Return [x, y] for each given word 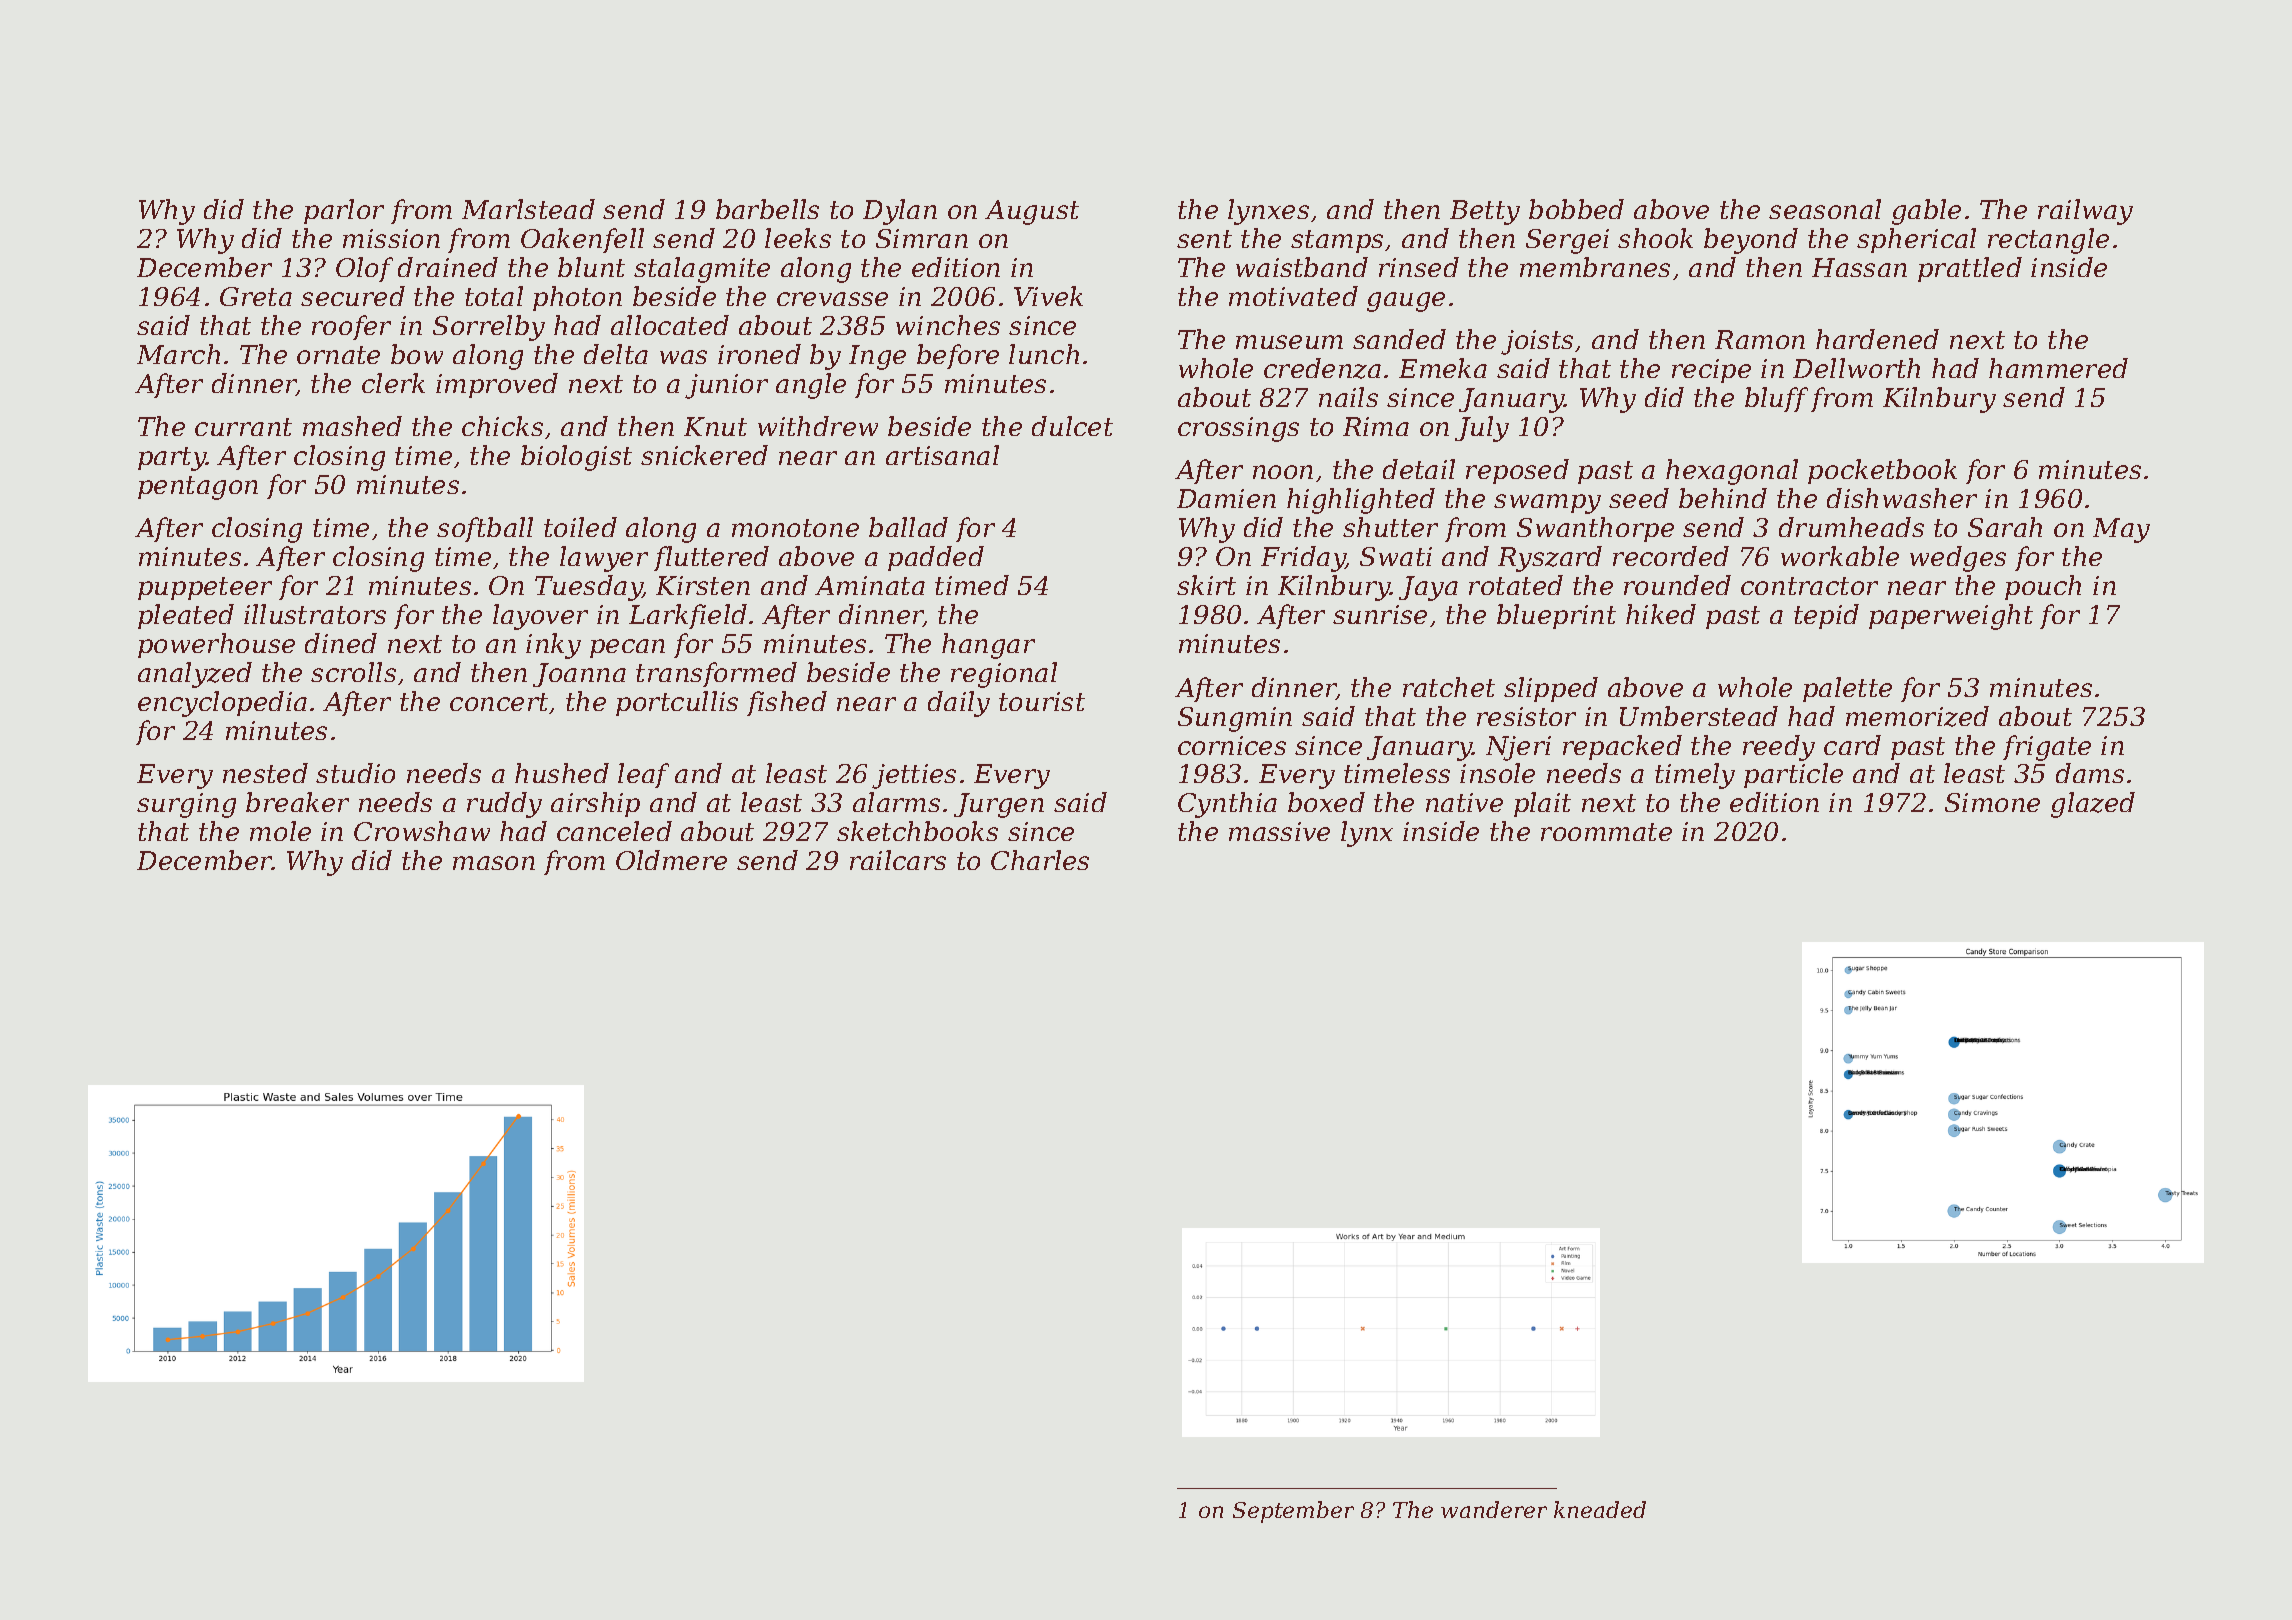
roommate [1606, 832]
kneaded [1600, 1509]
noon [1283, 472]
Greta [256, 296]
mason [494, 863]
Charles [1040, 860]
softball [485, 529]
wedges [1958, 559]
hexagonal [1732, 472]
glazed [2093, 805]
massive [1279, 831]
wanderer [1494, 1509]
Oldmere [671, 860]
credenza [1322, 368]
